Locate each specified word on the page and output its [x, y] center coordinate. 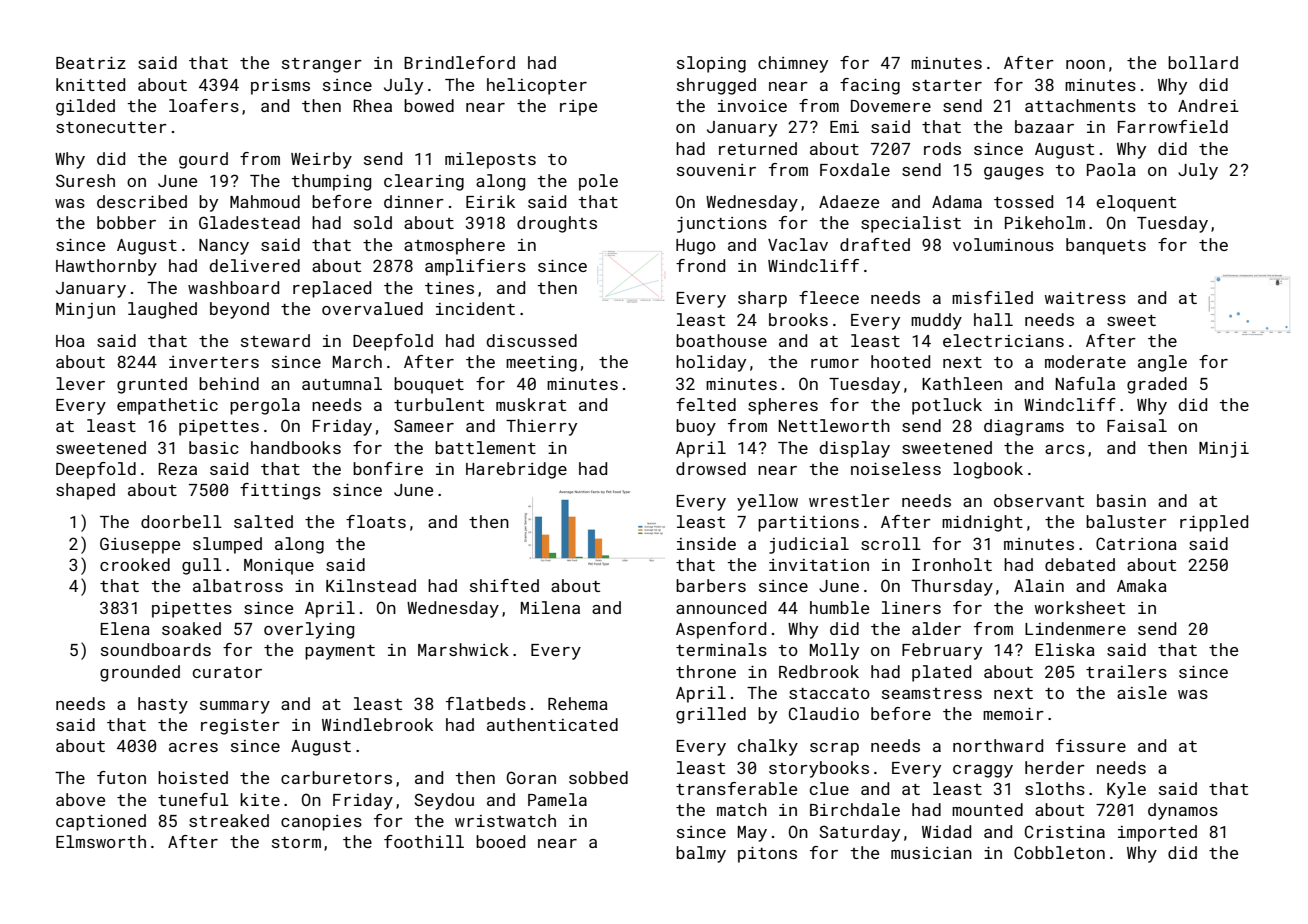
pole [598, 182]
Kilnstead [371, 585]
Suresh [85, 180]
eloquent [1136, 203]
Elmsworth [101, 841]
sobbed [598, 777]
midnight [982, 523]
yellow [767, 502]
